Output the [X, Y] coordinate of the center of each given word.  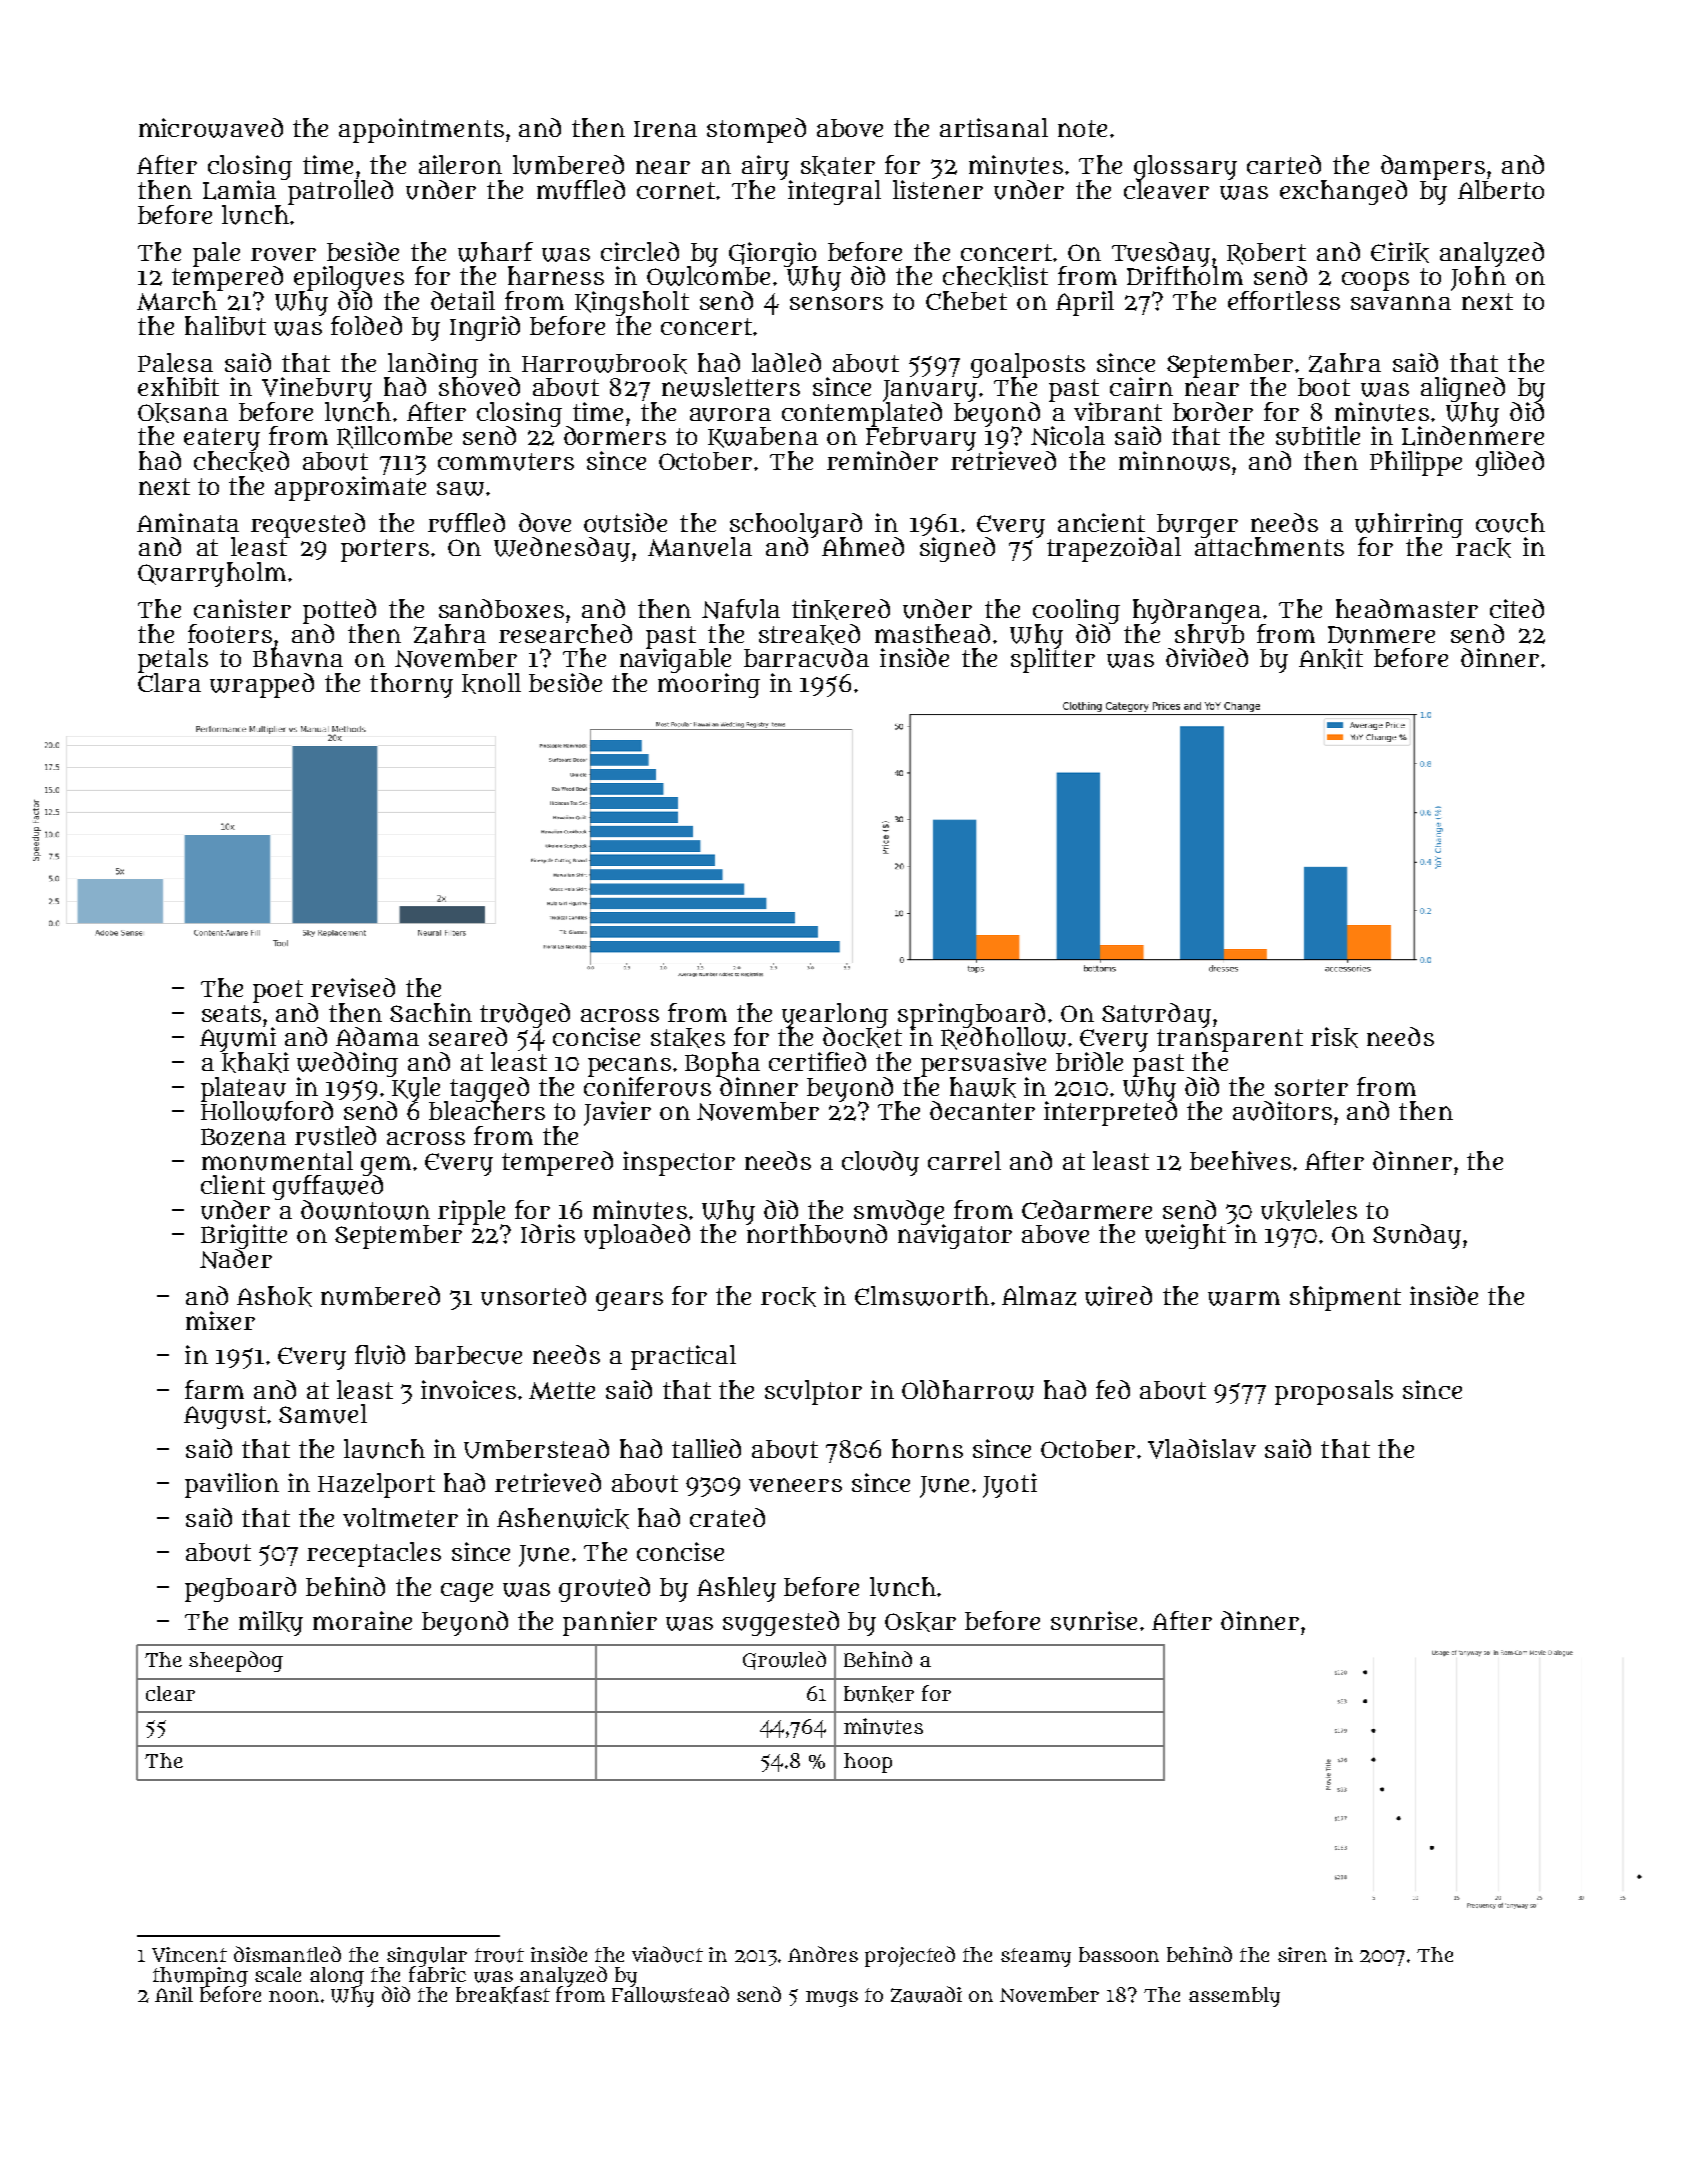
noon [294, 1996]
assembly [1234, 1997]
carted [1284, 164]
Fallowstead [670, 1995]
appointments [421, 130]
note [1082, 128]
